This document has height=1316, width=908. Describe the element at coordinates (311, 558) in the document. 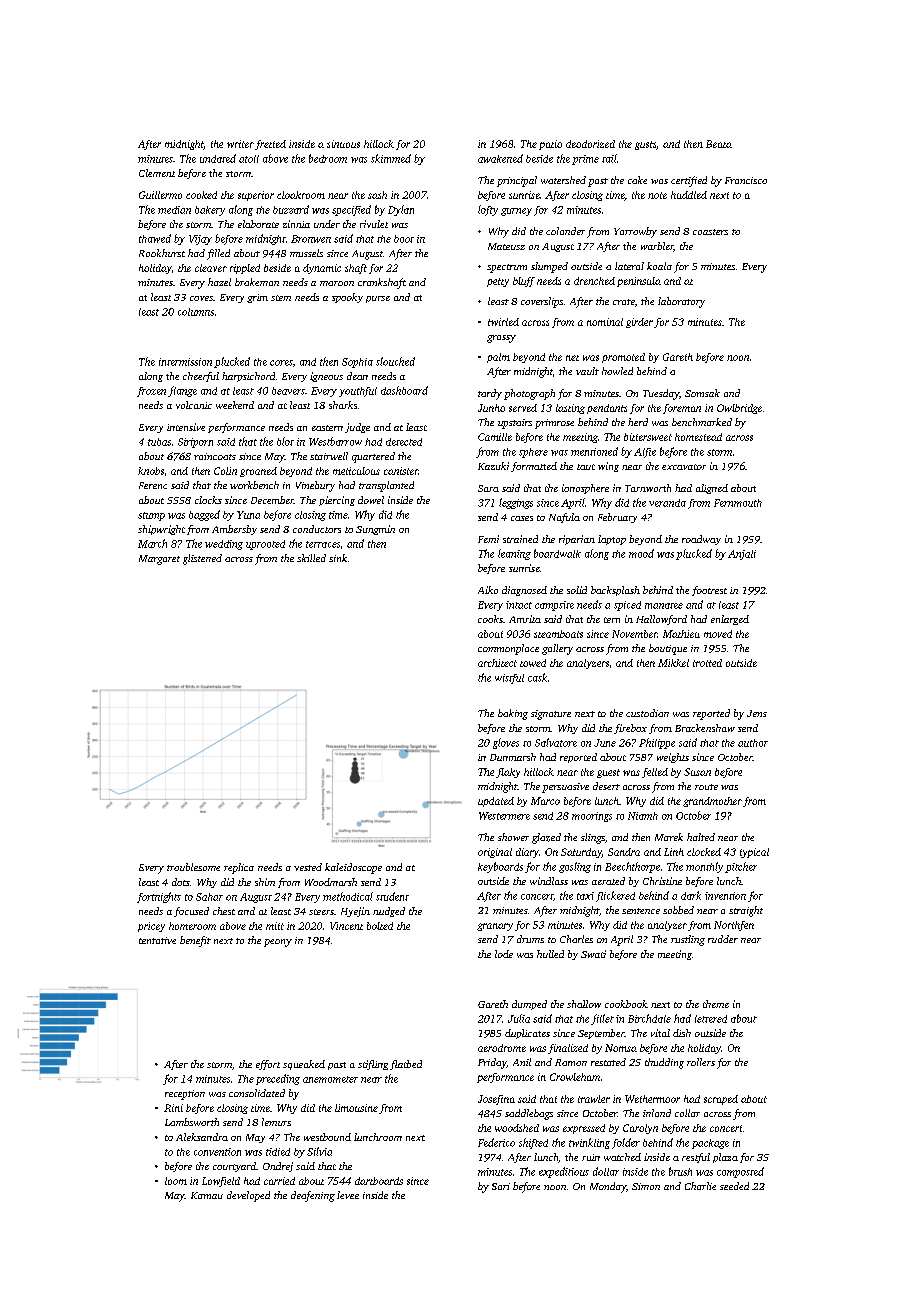

I see `skilled` at that location.
